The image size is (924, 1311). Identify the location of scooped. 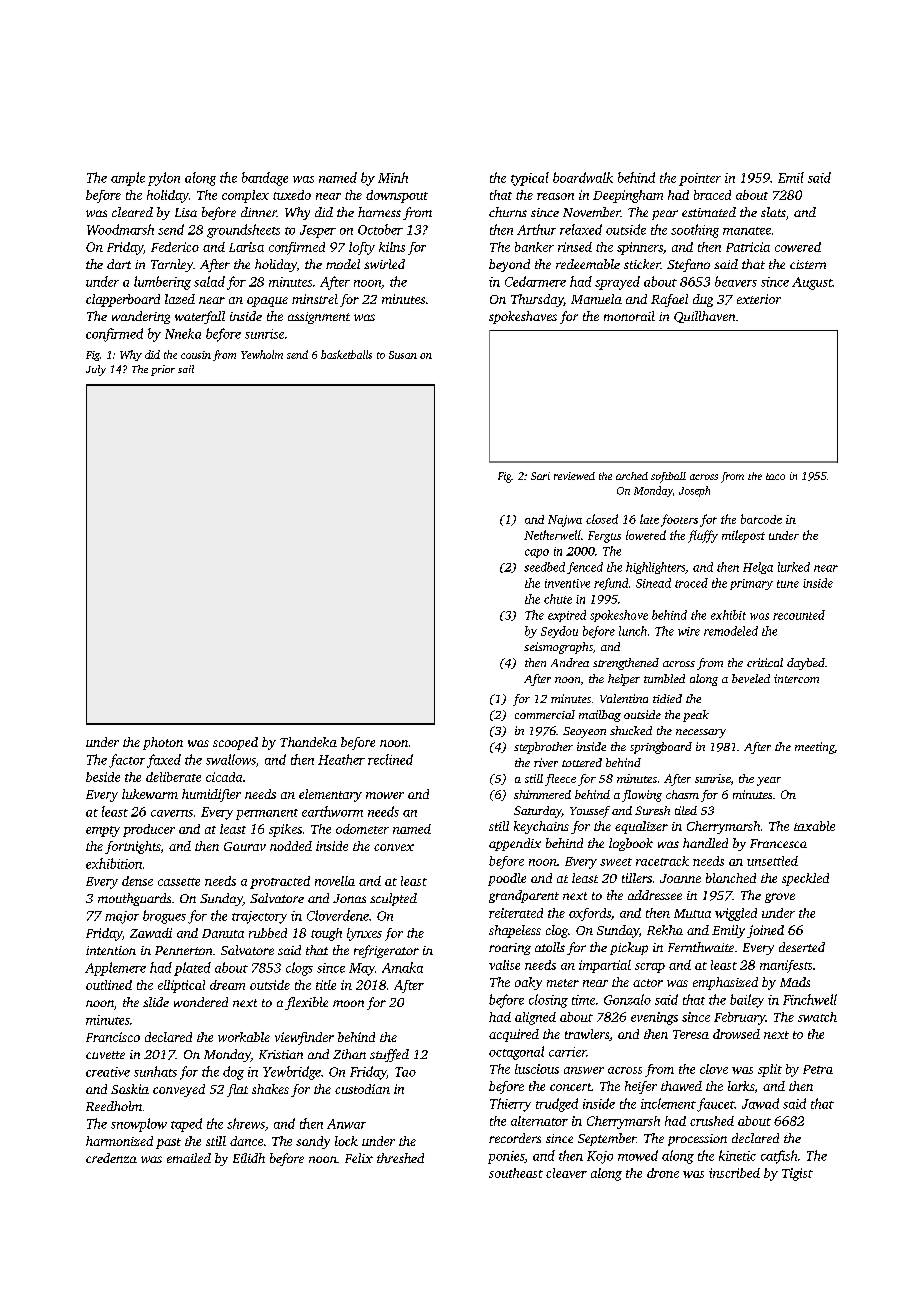
(235, 743).
